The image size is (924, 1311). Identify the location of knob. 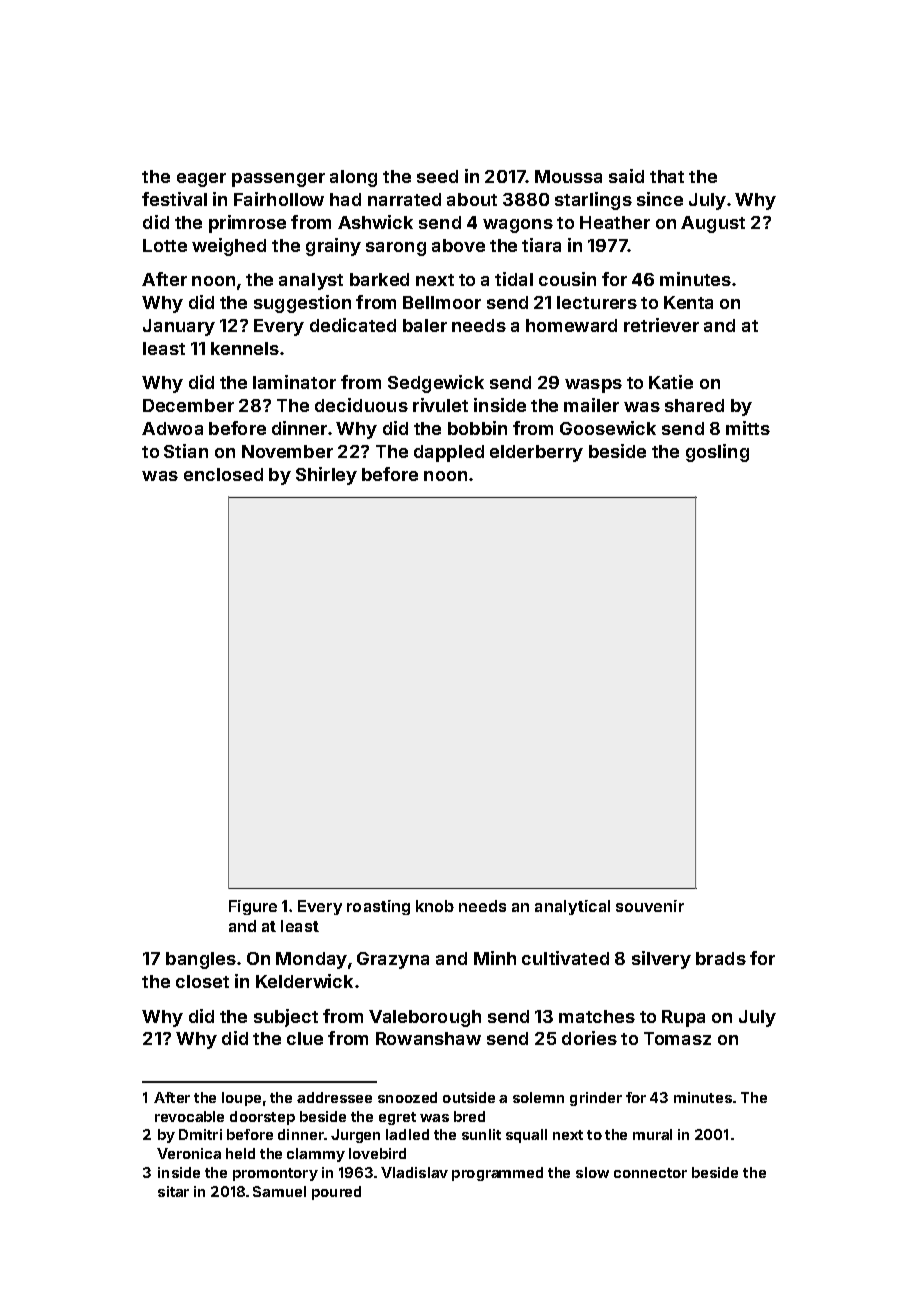
(435, 906).
